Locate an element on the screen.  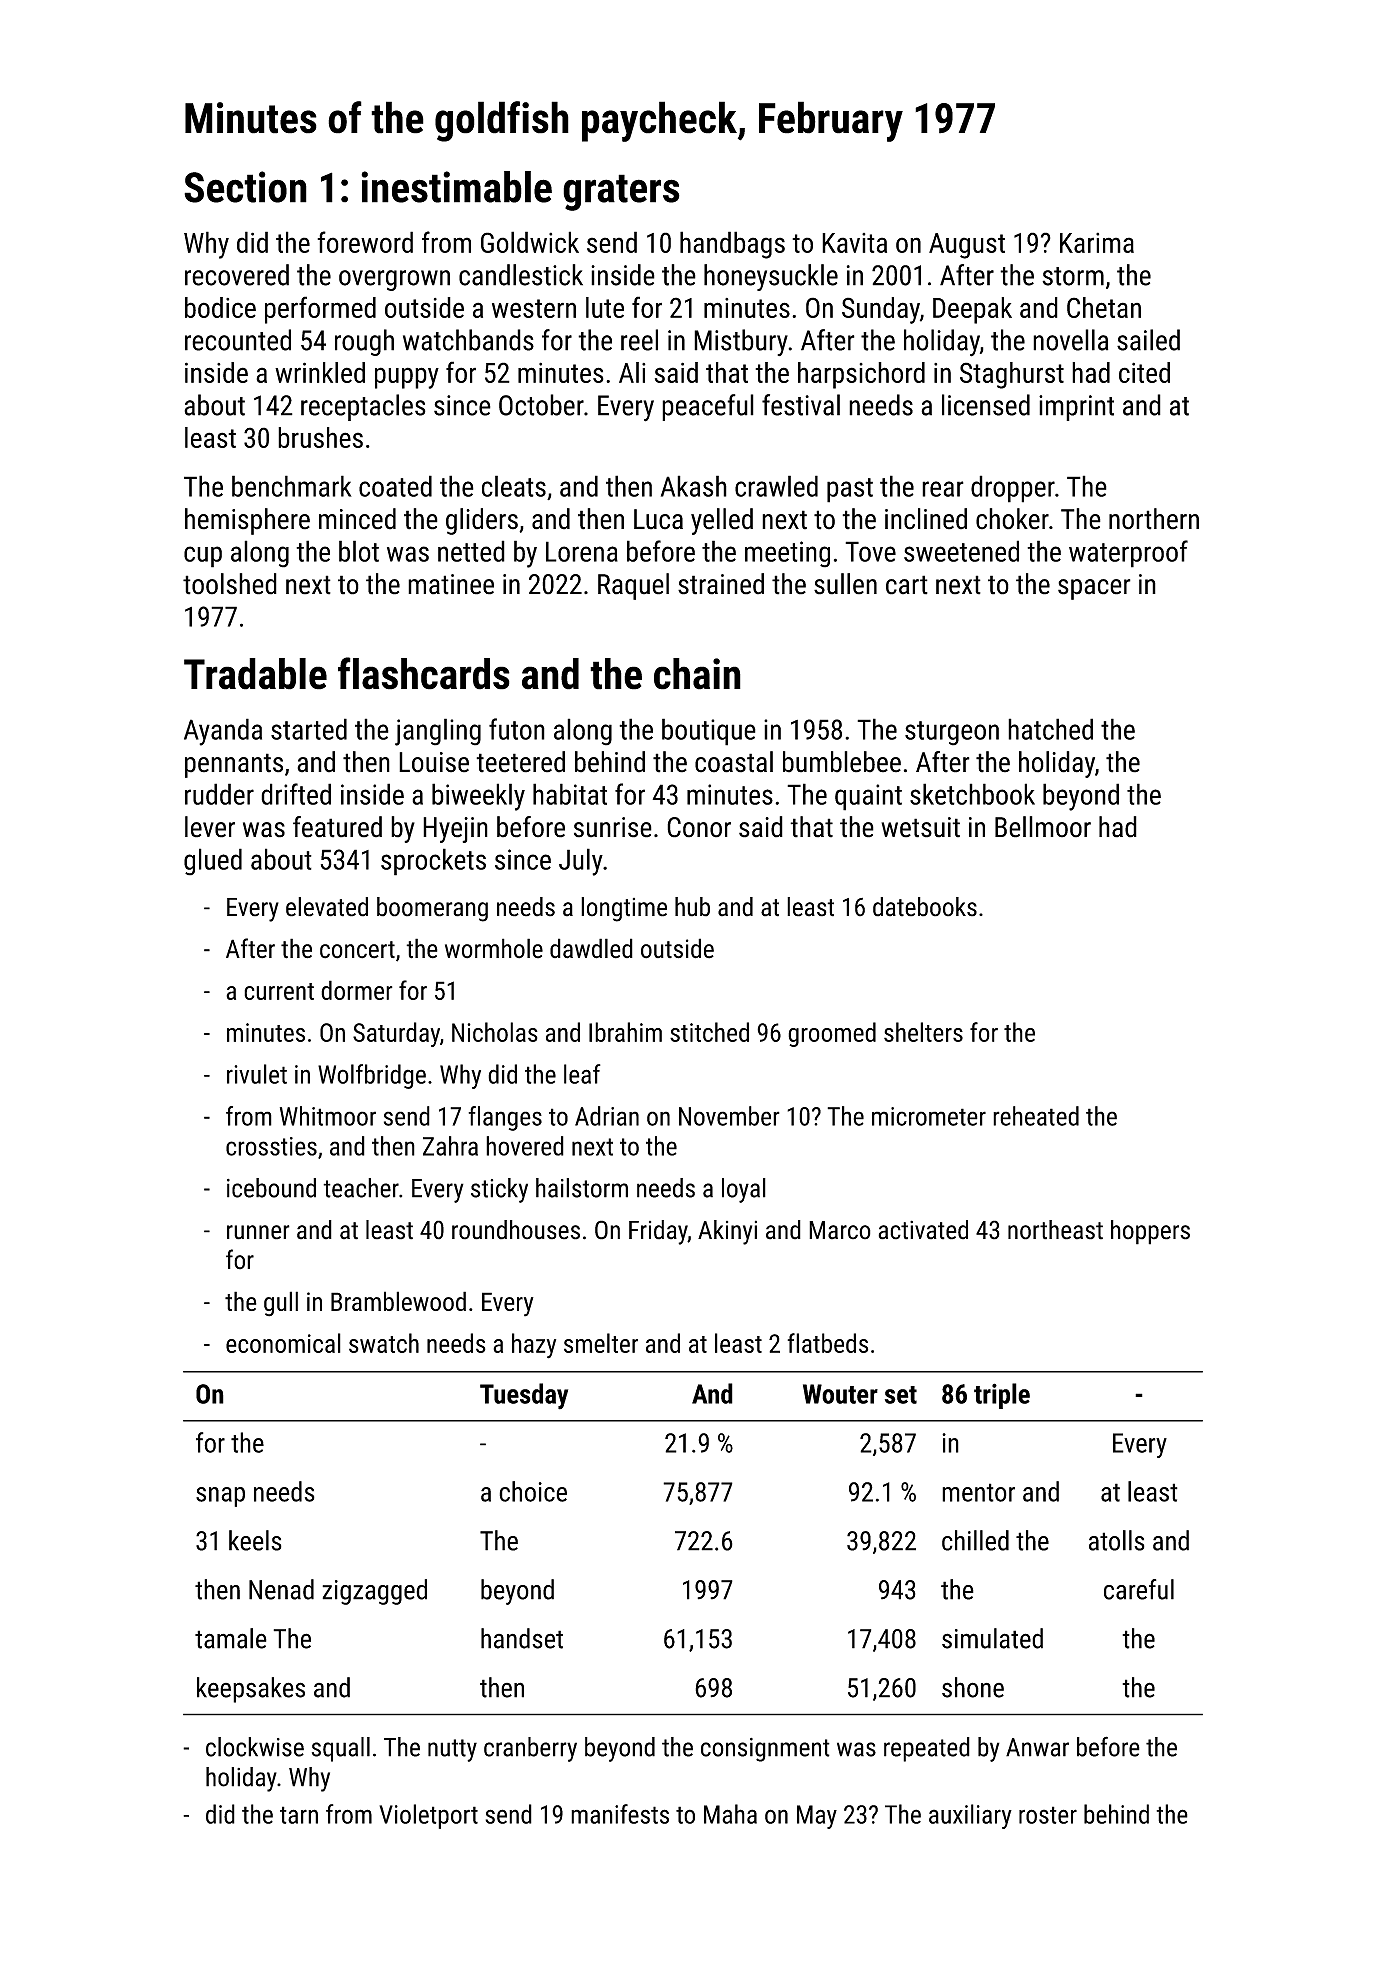
roundhouses is located at coordinates (516, 1230).
